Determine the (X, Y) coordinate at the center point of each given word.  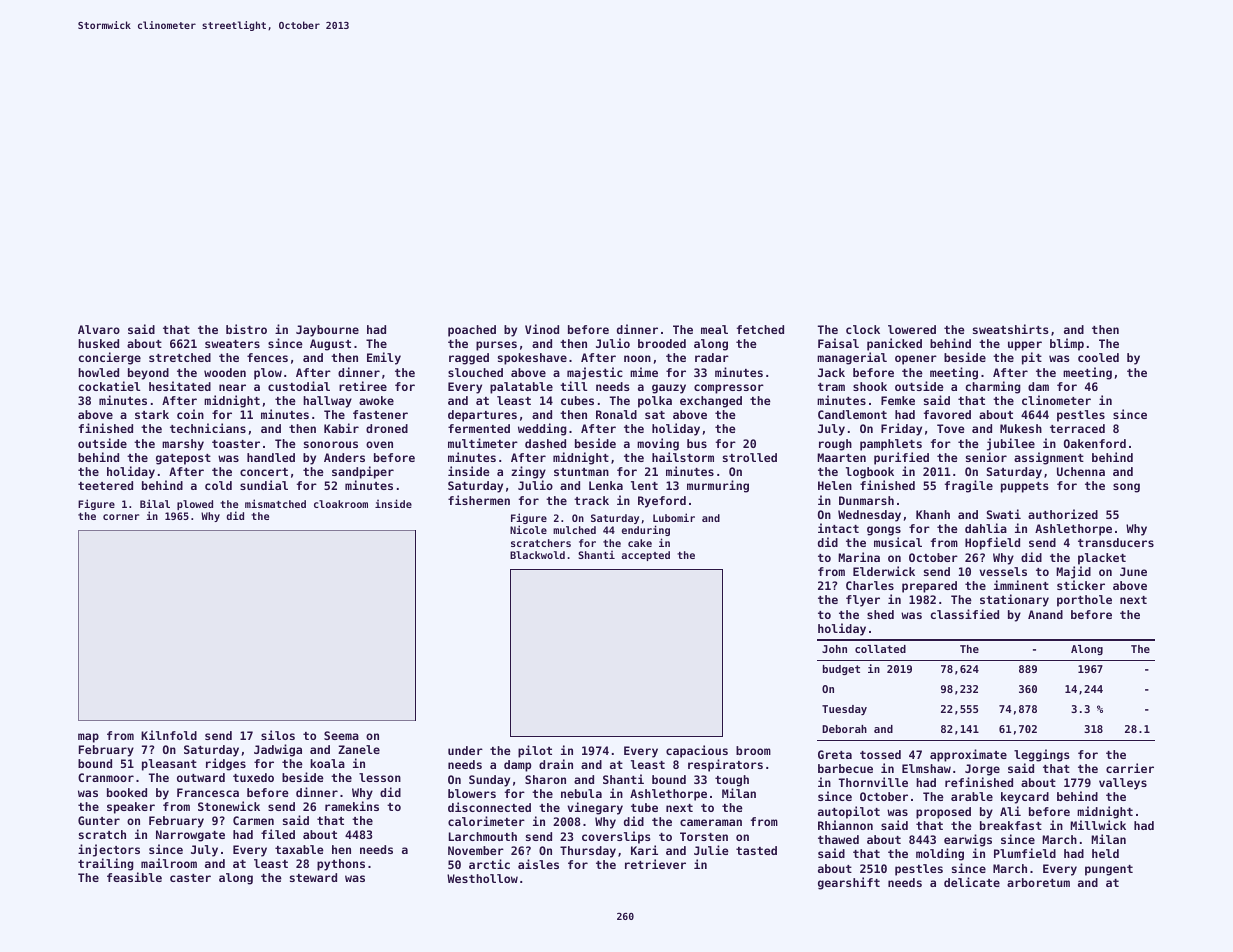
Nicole (528, 529)
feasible (134, 877)
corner (121, 517)
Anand (1045, 614)
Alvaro (99, 329)
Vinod (542, 329)
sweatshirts (1011, 329)
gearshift (849, 883)
